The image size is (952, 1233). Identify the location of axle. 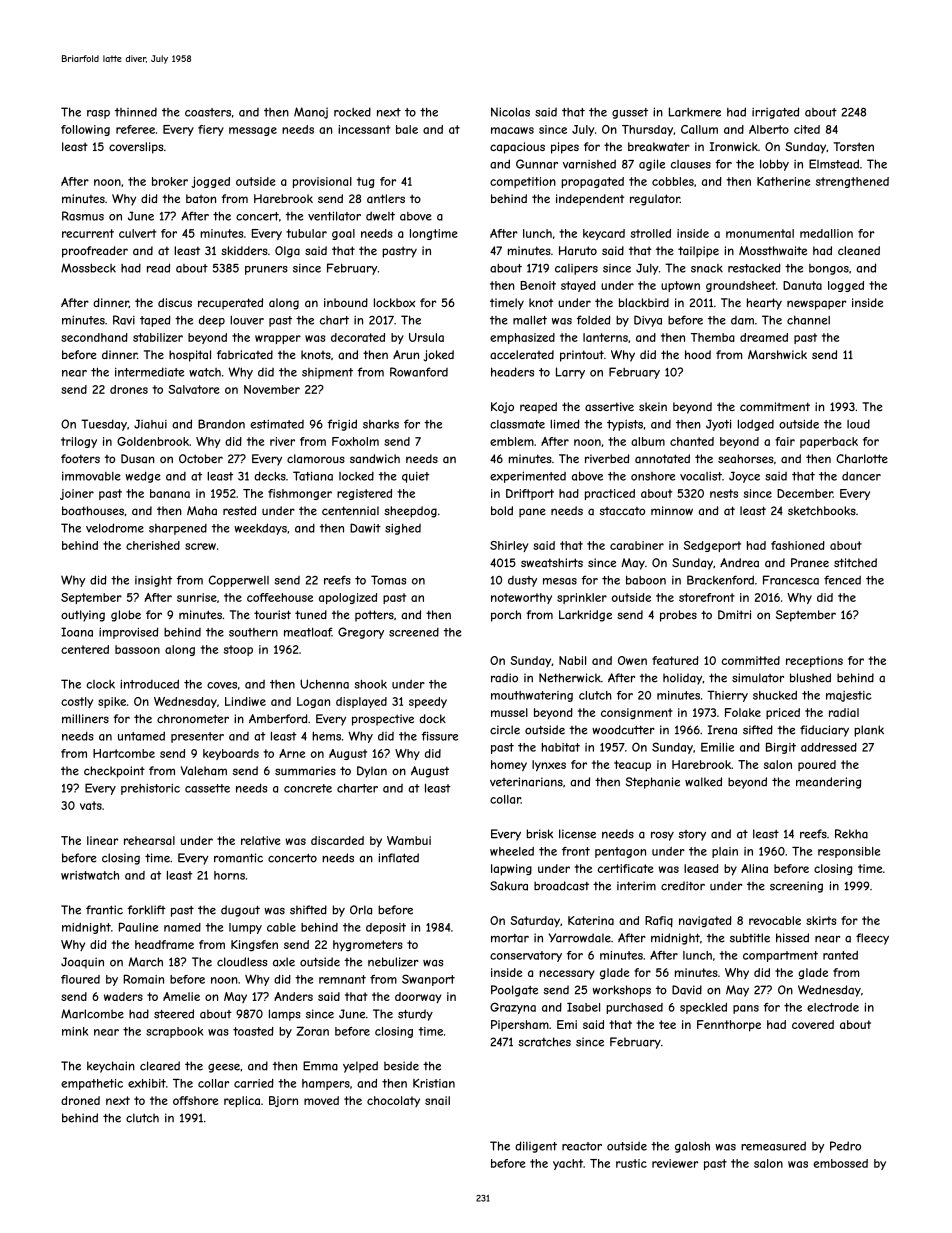
(284, 962).
